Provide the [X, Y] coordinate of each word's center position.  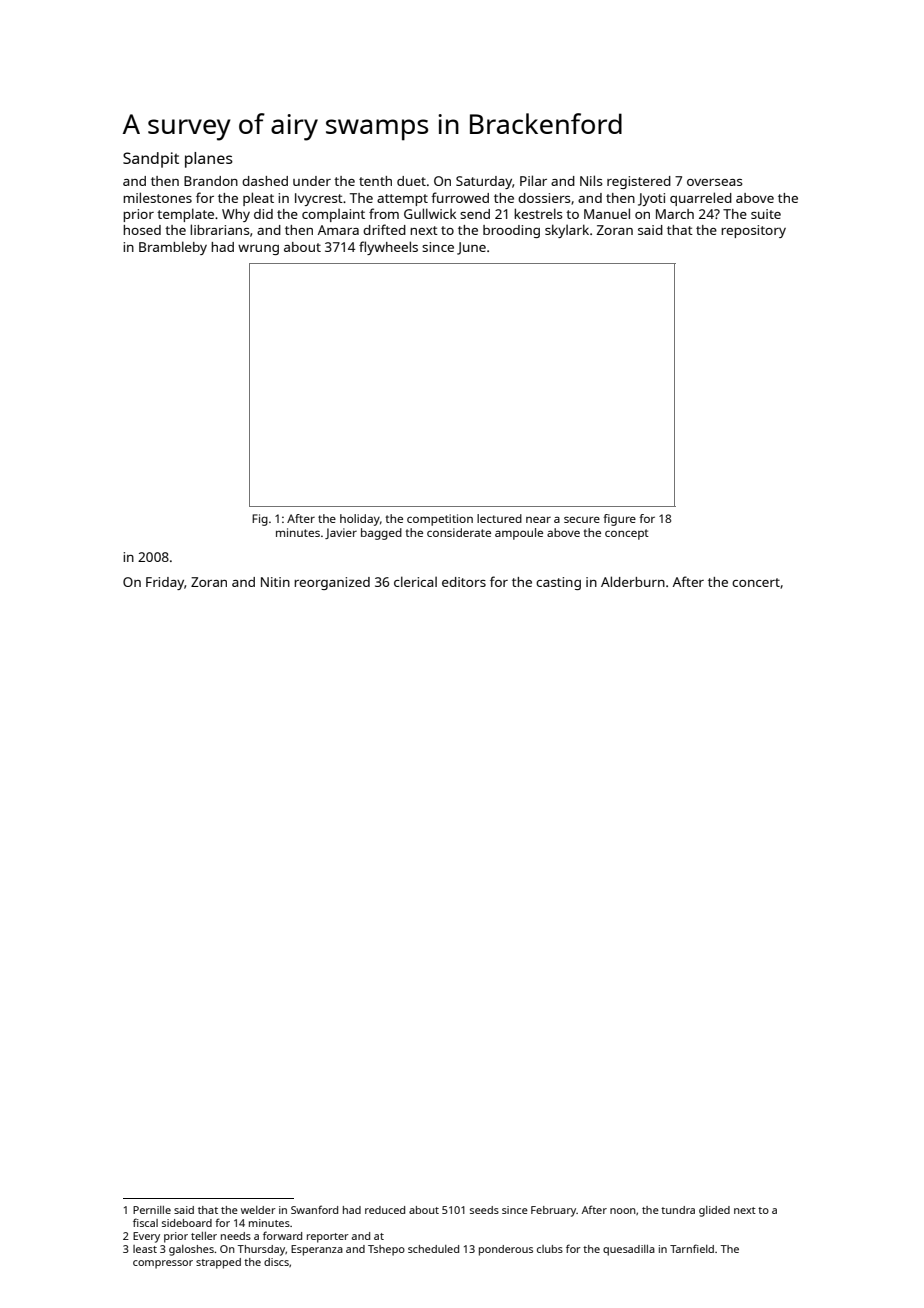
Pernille [152, 1210]
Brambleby [173, 248]
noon [623, 1211]
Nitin [275, 582]
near [538, 519]
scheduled [433, 1249]
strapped [218, 1263]
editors [464, 582]
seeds [484, 1210]
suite [766, 214]
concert [756, 582]
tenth [375, 181]
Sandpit [151, 160]
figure [619, 520]
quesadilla [629, 1250]
